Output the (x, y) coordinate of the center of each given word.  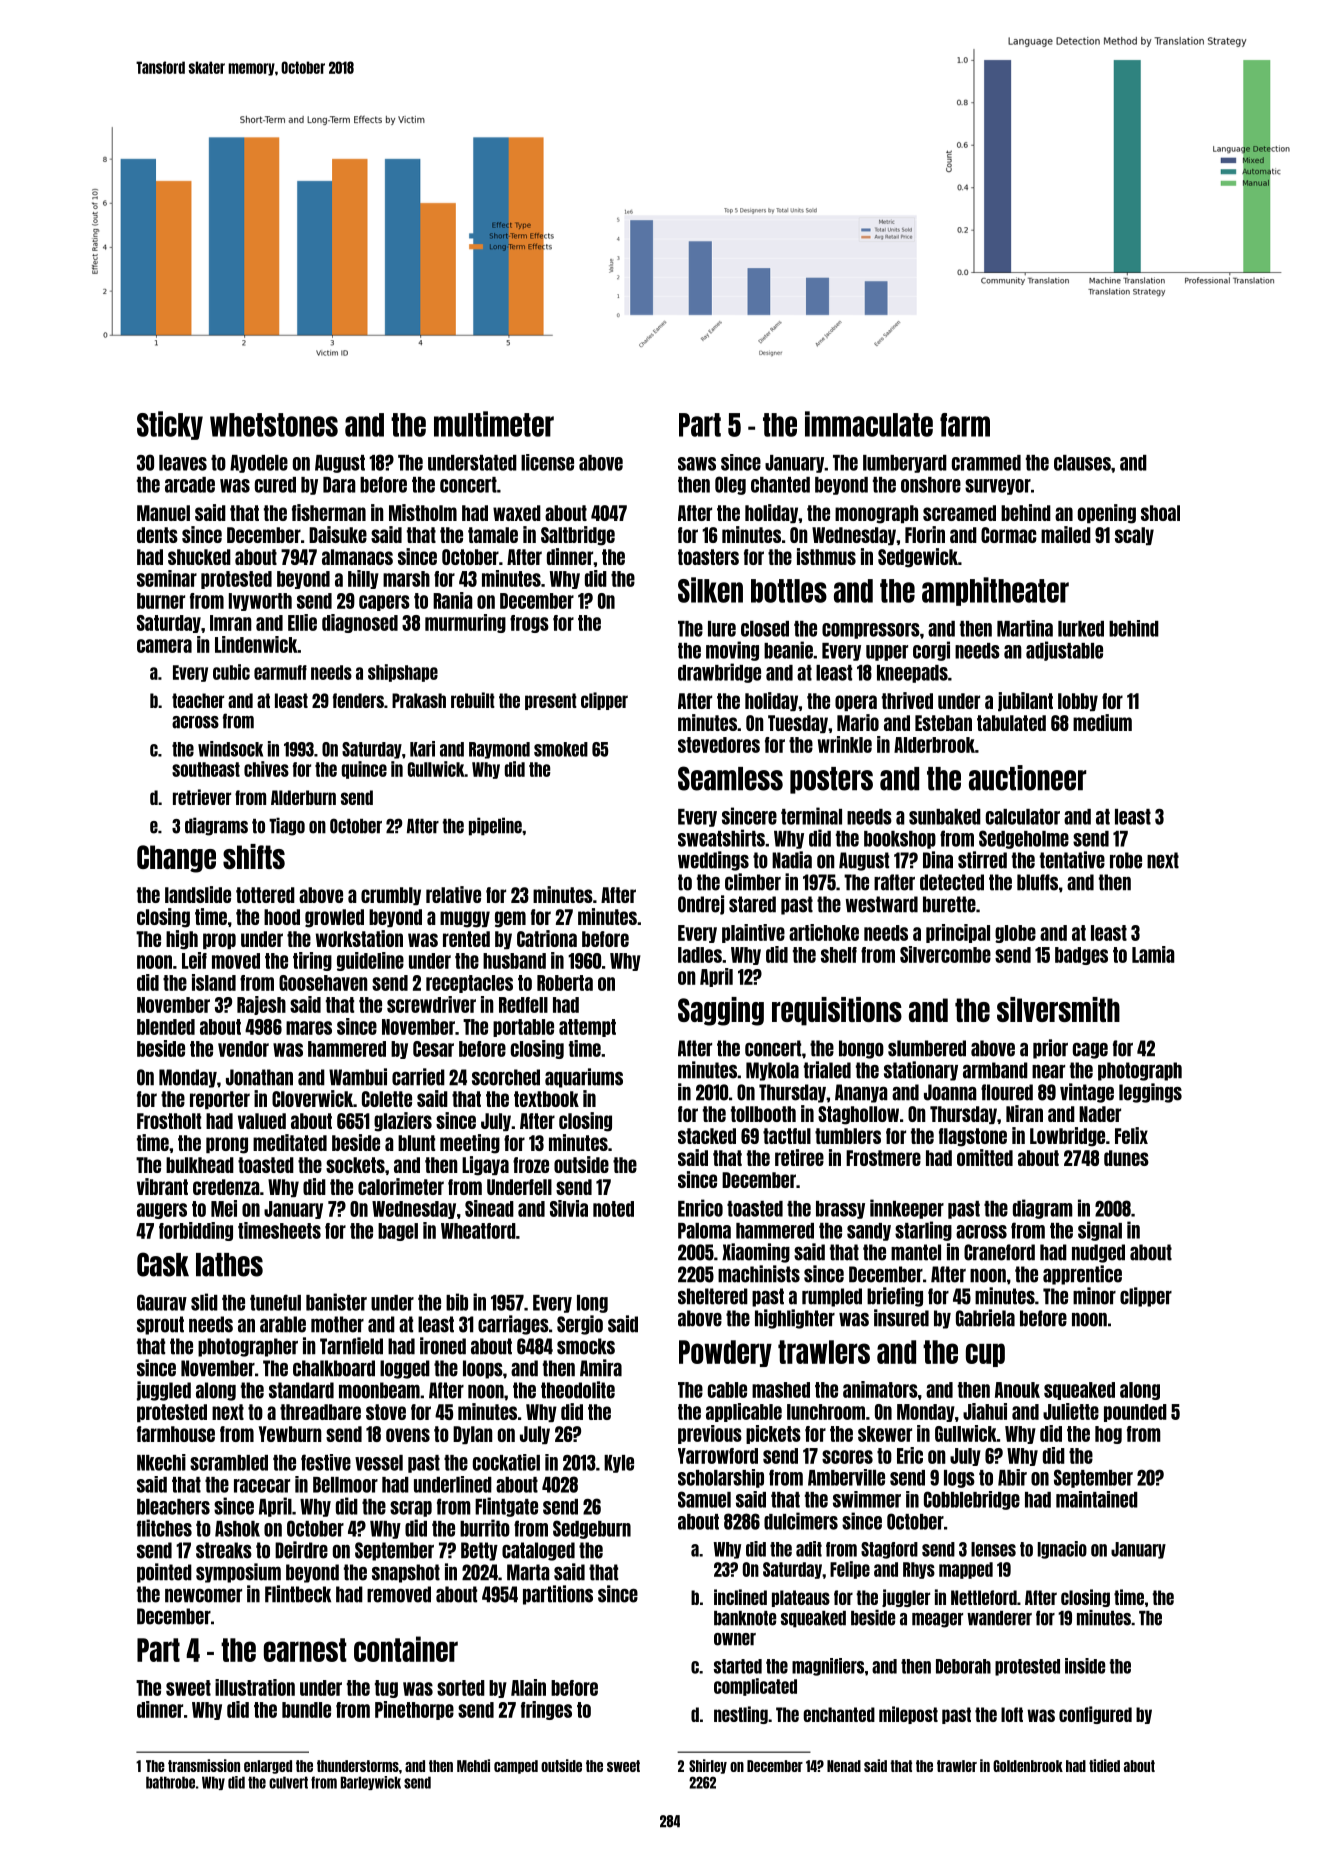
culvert (288, 1782)
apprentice (1082, 1275)
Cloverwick (312, 1098)
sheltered (713, 1296)
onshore (931, 485)
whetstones (274, 425)
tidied (1104, 1765)
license (547, 462)
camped (516, 1767)
